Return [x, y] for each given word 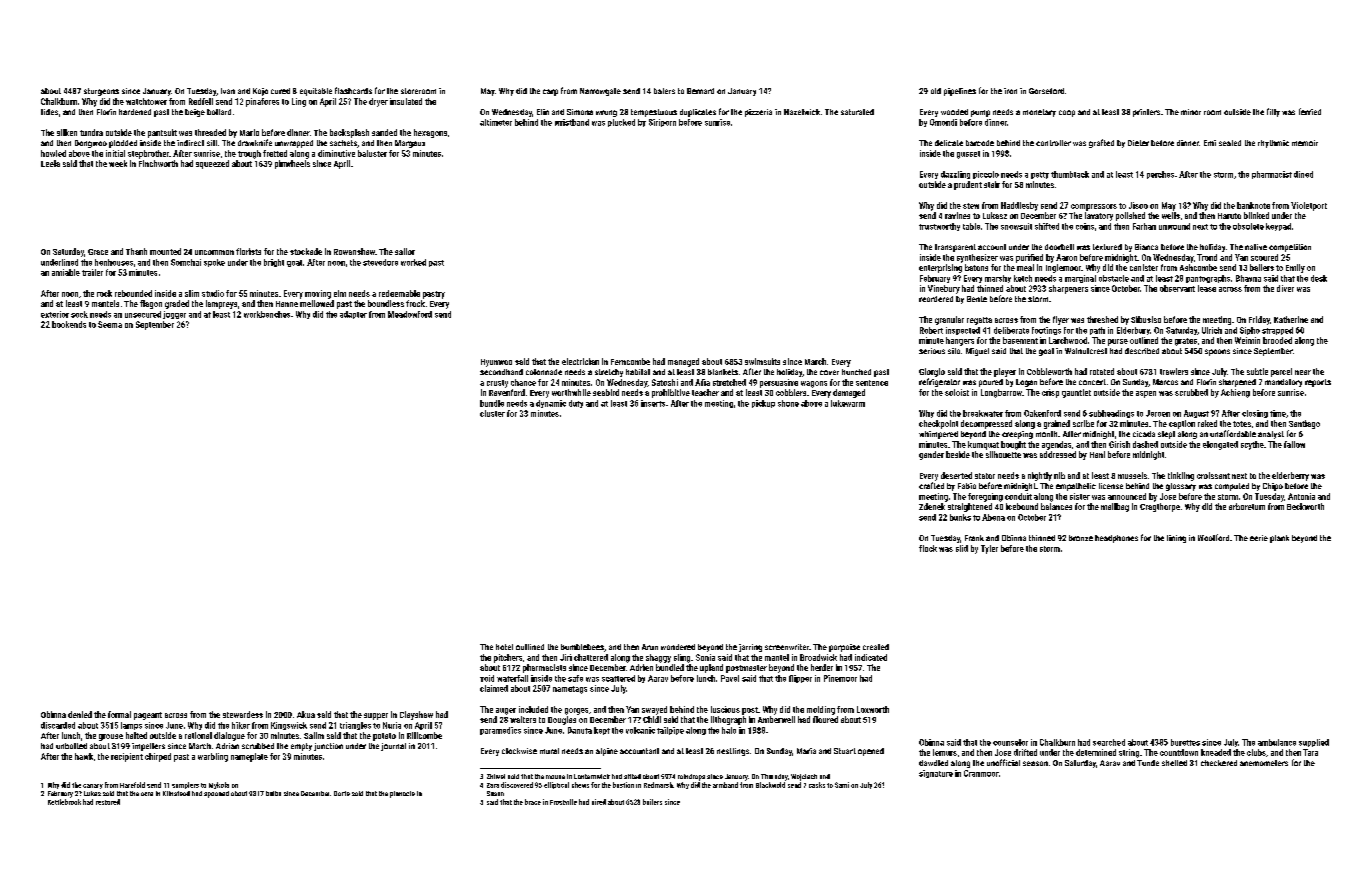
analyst [1271, 435]
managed [683, 362]
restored [108, 802]
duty [576, 404]
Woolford [1213, 537]
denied [80, 714]
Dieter [1138, 143]
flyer [1061, 320]
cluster [492, 413]
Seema [110, 324]
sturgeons [101, 92]
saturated [857, 112]
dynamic [551, 404]
